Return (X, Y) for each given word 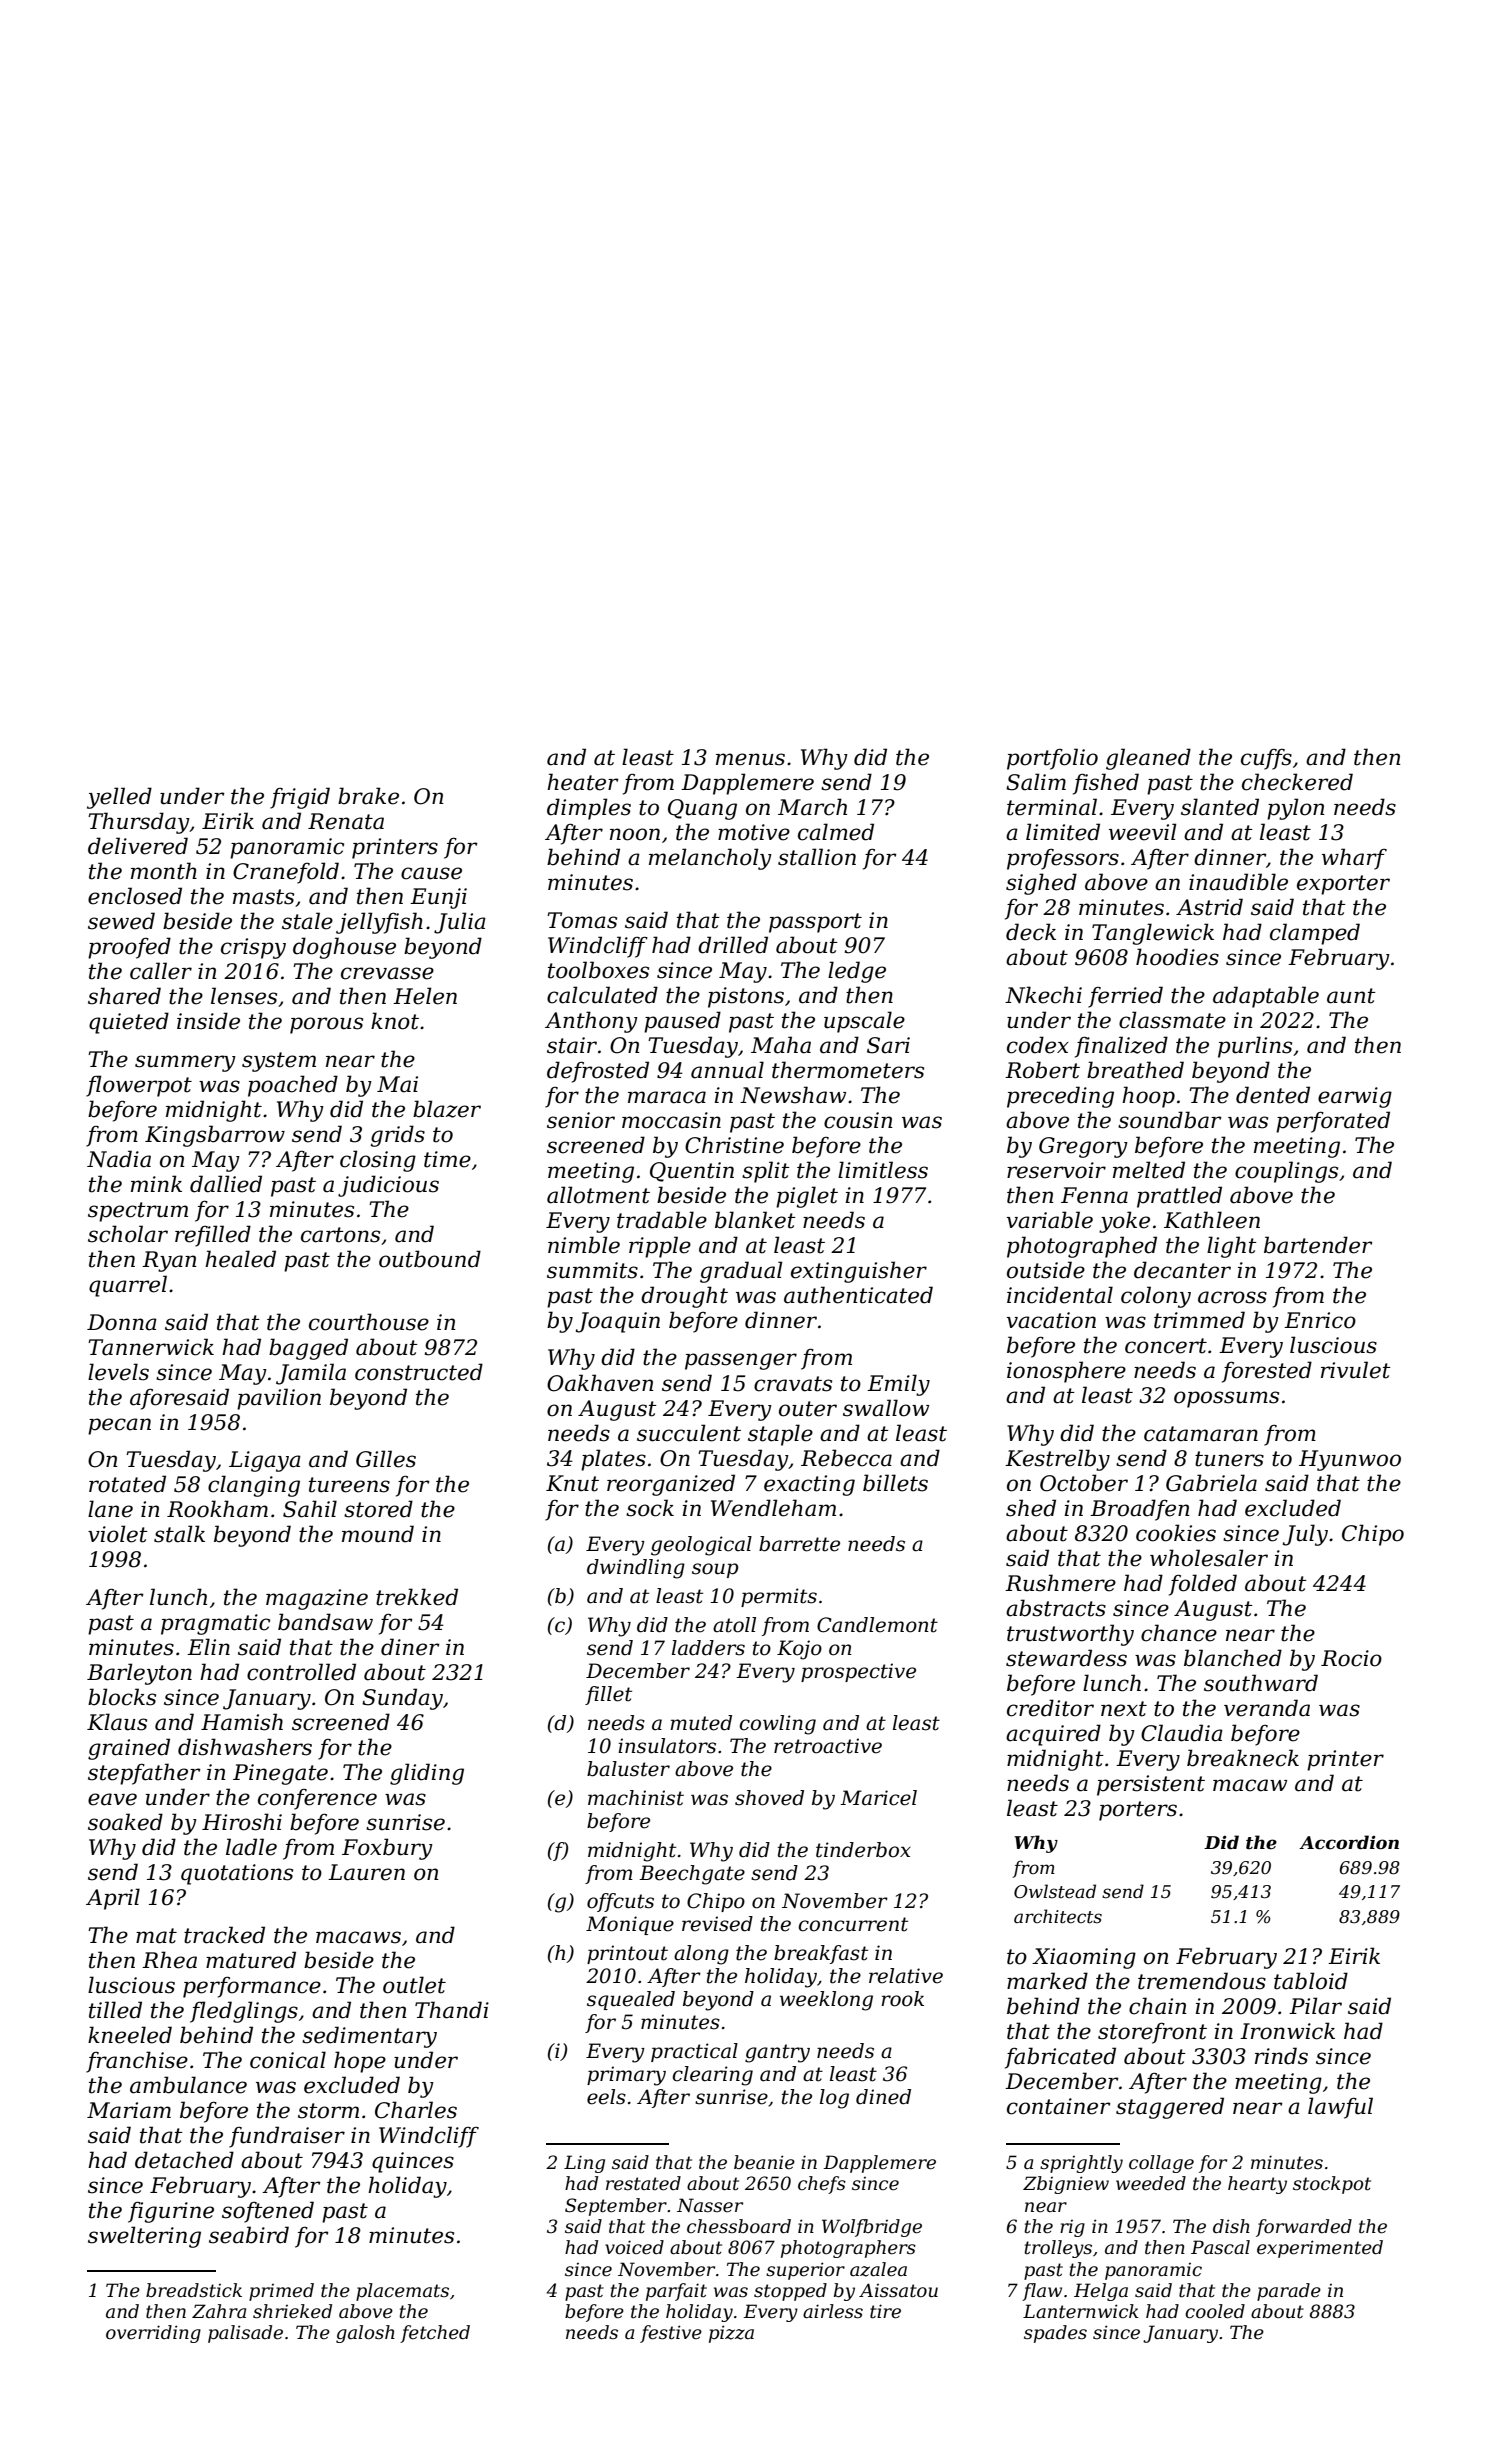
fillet (608, 1695)
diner (410, 1647)
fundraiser (287, 2137)
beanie (764, 2162)
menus (750, 759)
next (1124, 1709)
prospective (858, 1672)
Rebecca (846, 1458)
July (1305, 1535)
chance (1179, 1633)
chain (1158, 2006)
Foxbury (387, 1849)
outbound (430, 1259)
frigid (300, 798)
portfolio (1052, 759)
